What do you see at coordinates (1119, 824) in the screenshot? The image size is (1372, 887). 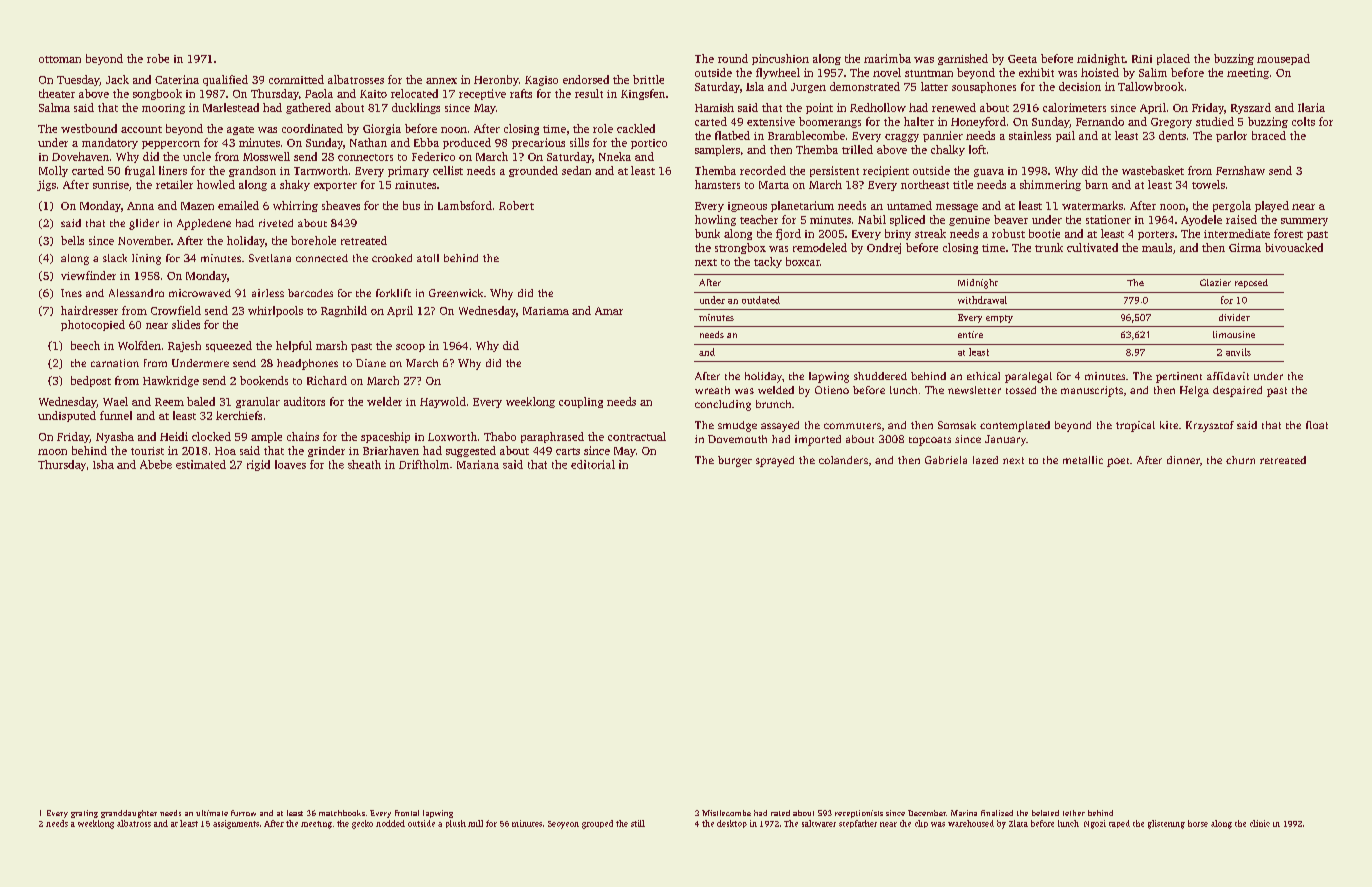 I see `taped` at bounding box center [1119, 824].
